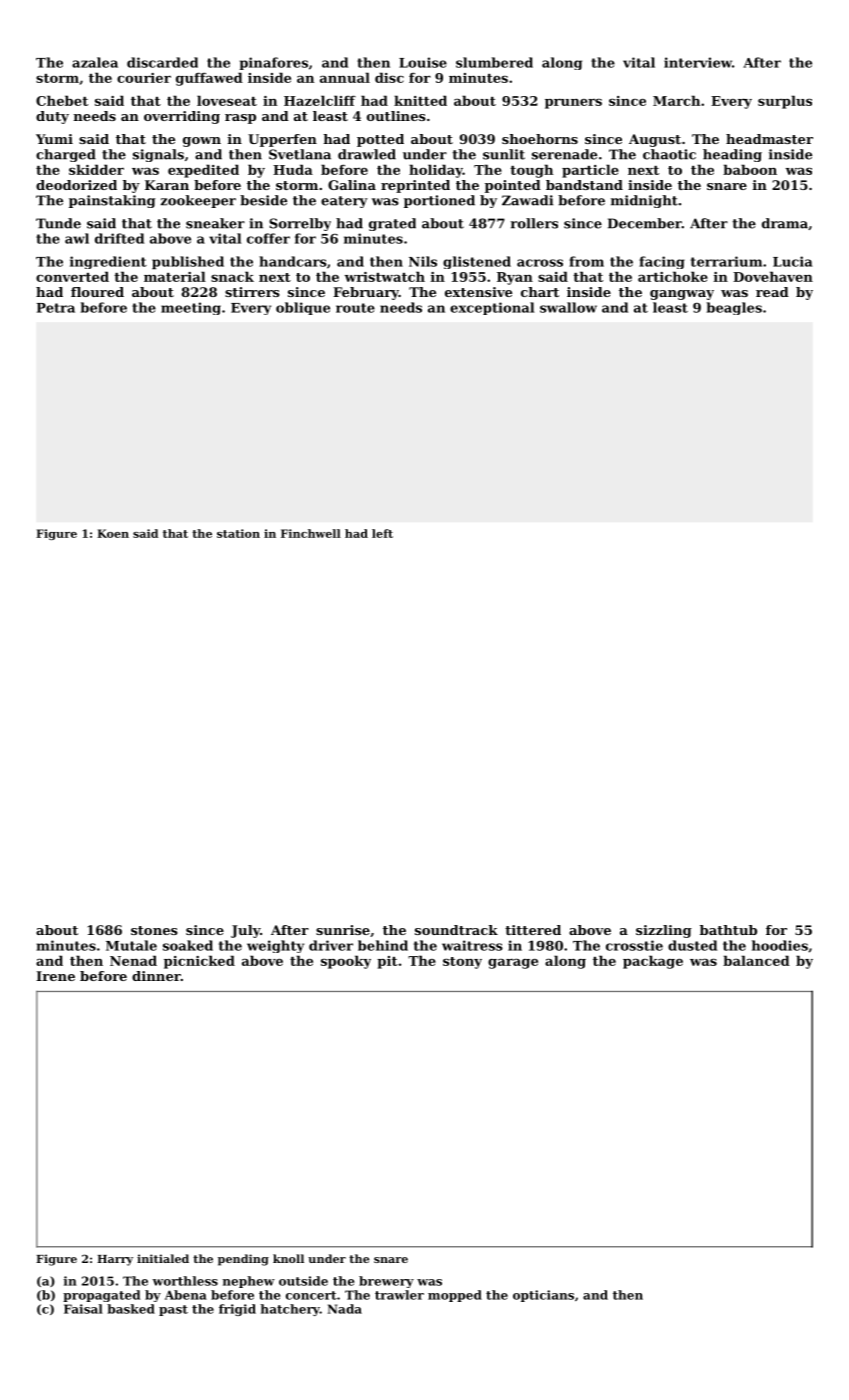  I want to click on left, so click(382, 533).
